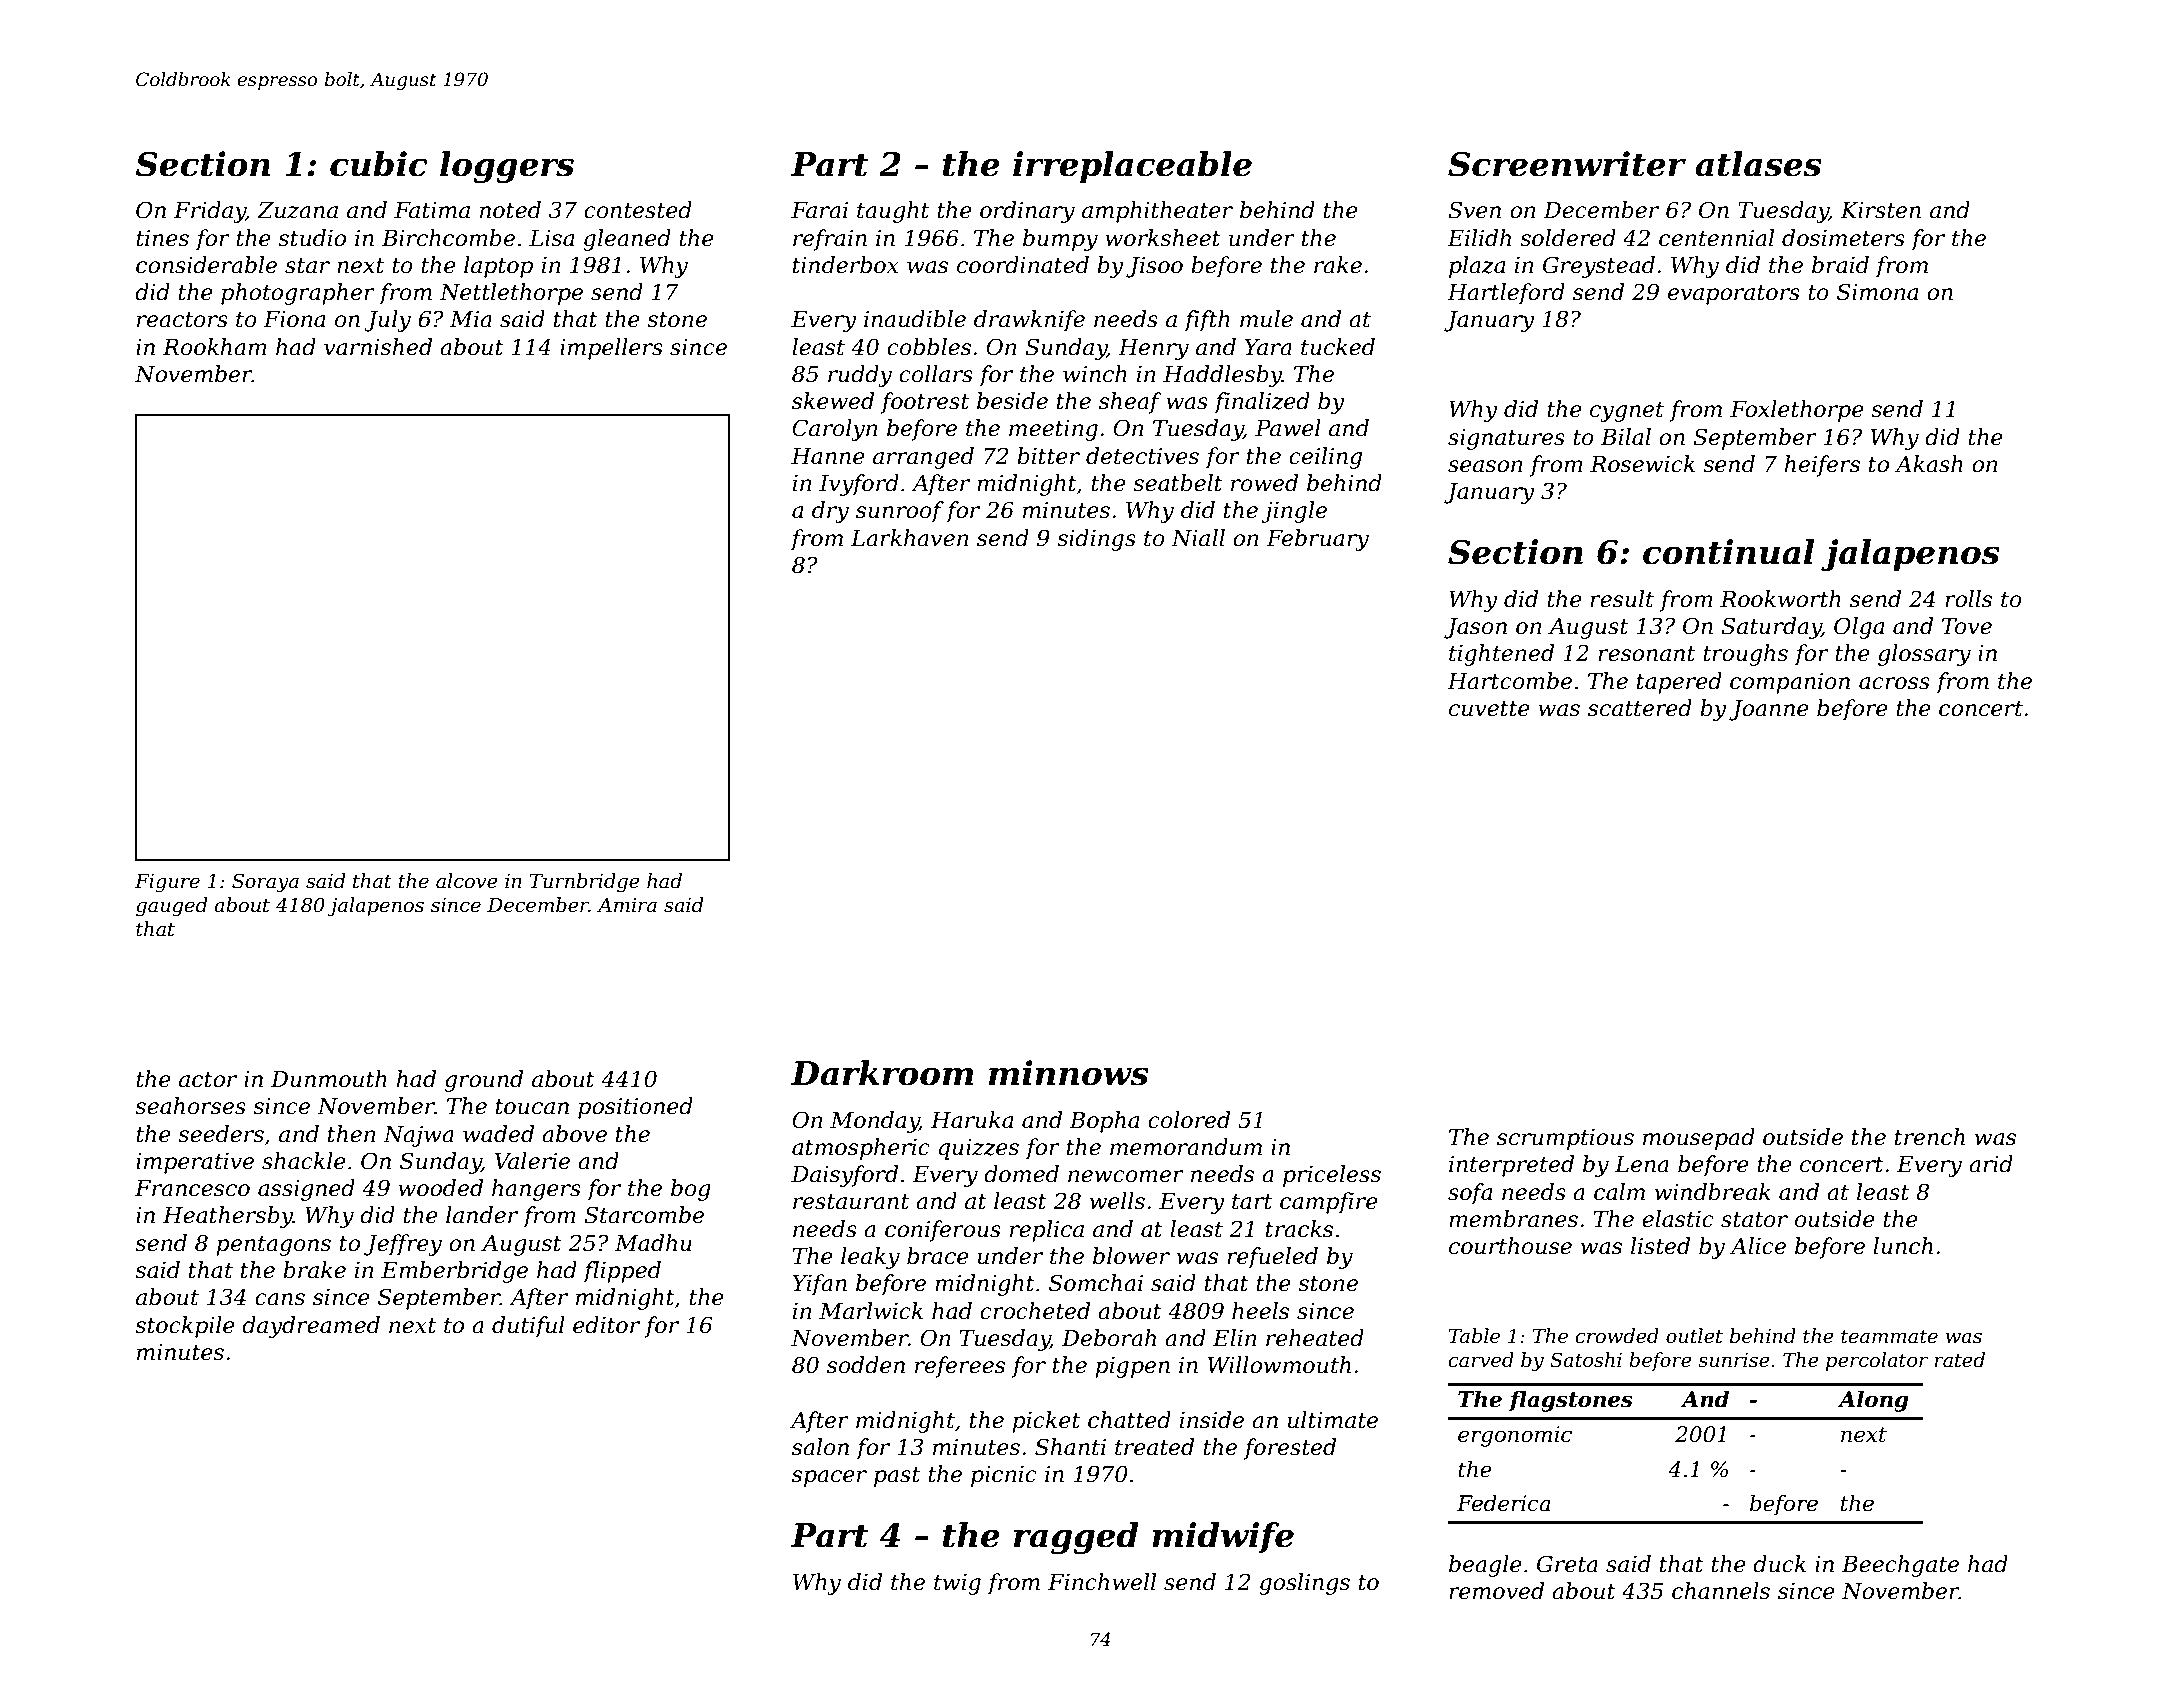 The image size is (2178, 1683). I want to click on across, so click(1894, 683).
